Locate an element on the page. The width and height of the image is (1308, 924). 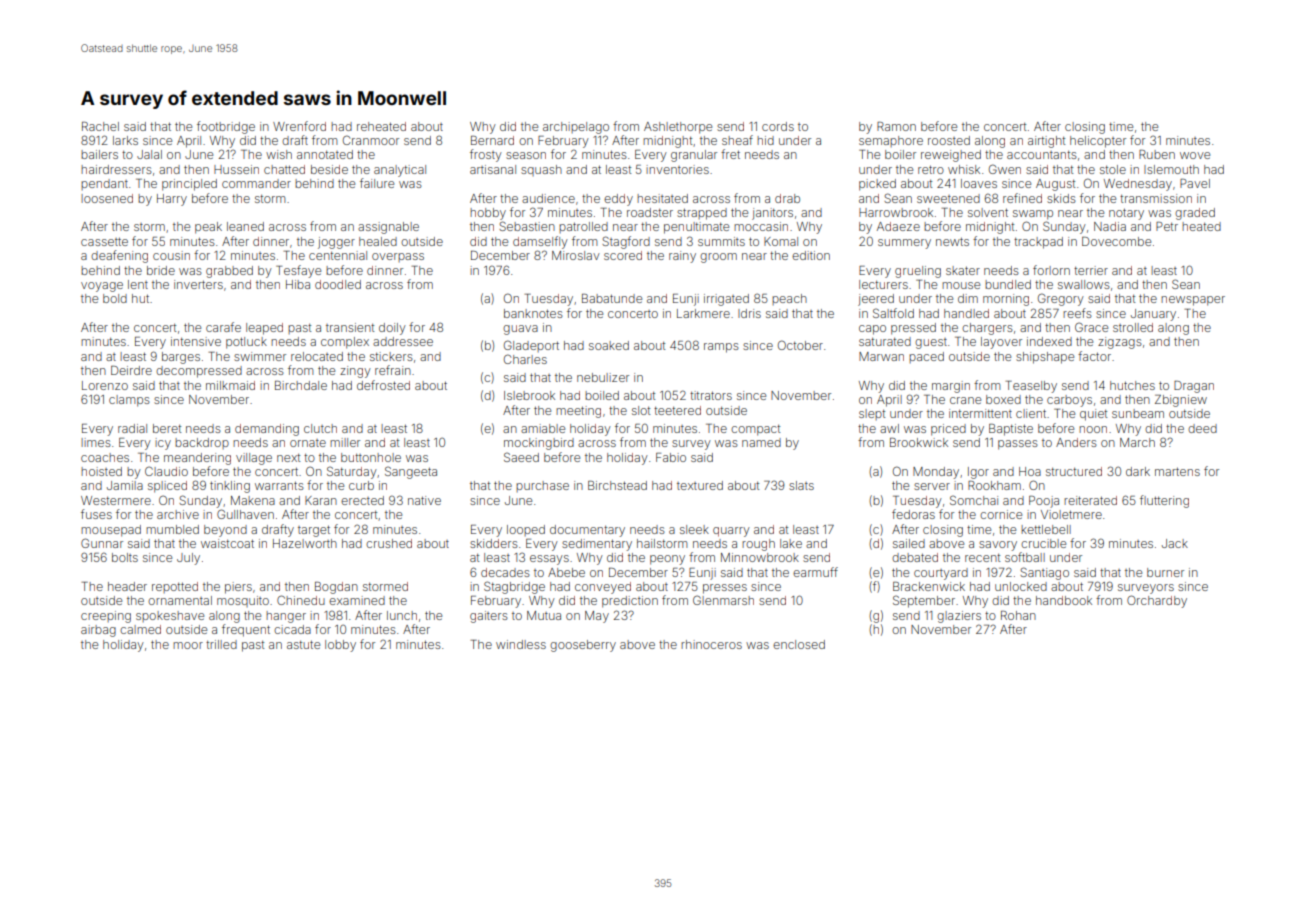
inventories is located at coordinates (677, 169).
